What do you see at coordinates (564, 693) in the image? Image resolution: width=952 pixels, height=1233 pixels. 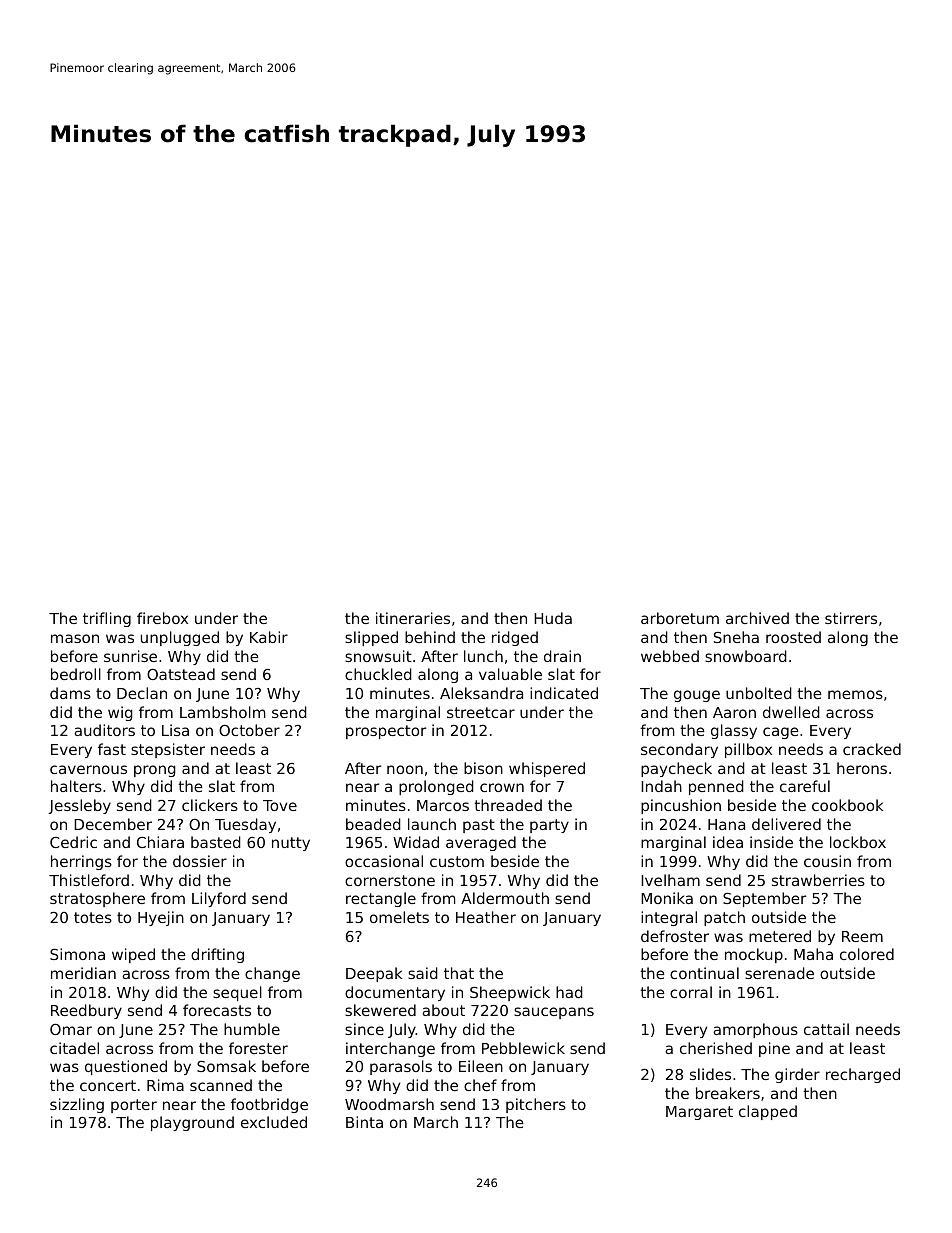 I see `indicated` at bounding box center [564, 693].
